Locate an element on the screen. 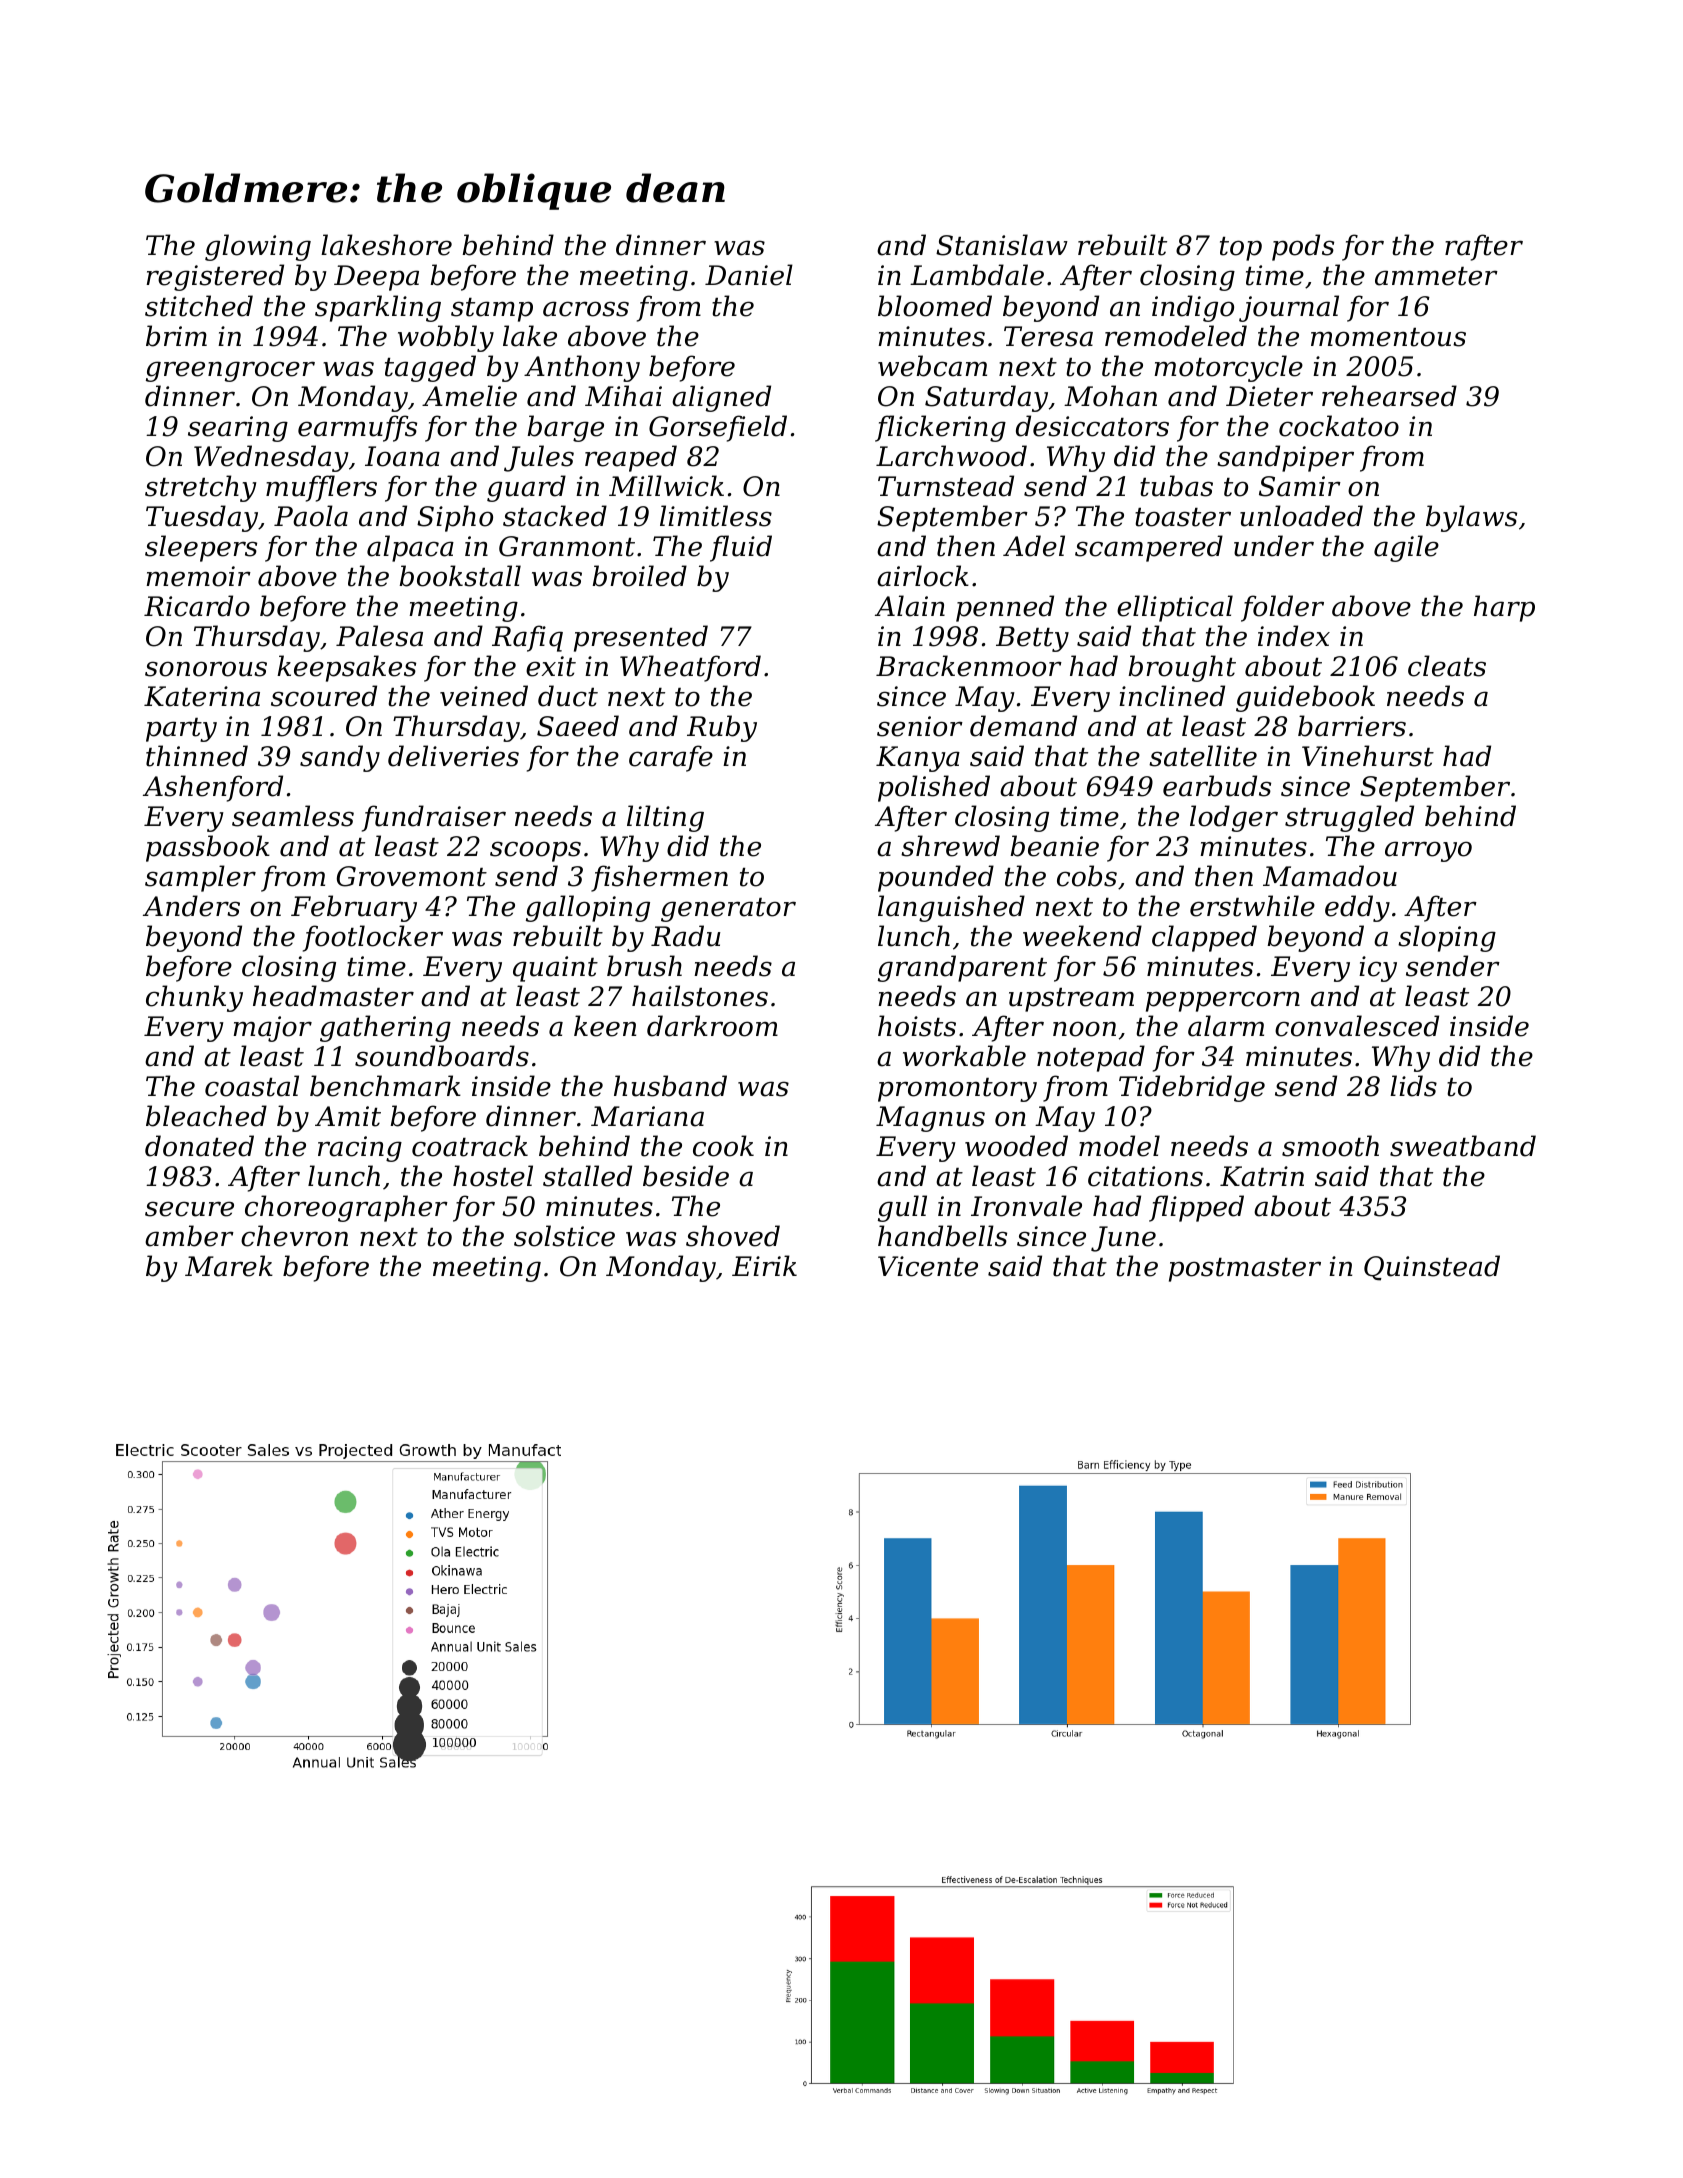 The height and width of the screenshot is (2178, 1683). Quinstead is located at coordinates (1432, 1268).
